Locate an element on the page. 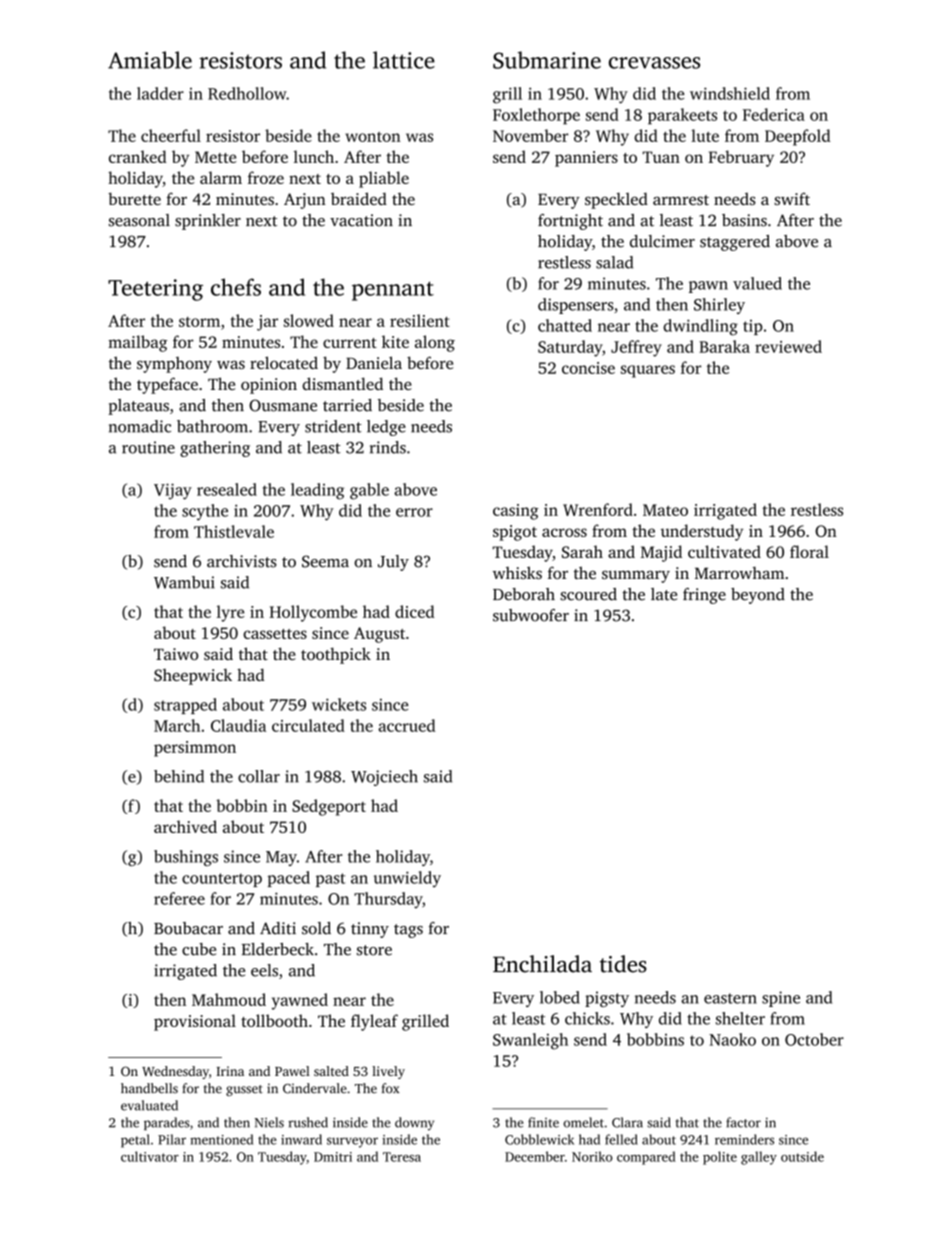  behind is located at coordinates (179, 776).
